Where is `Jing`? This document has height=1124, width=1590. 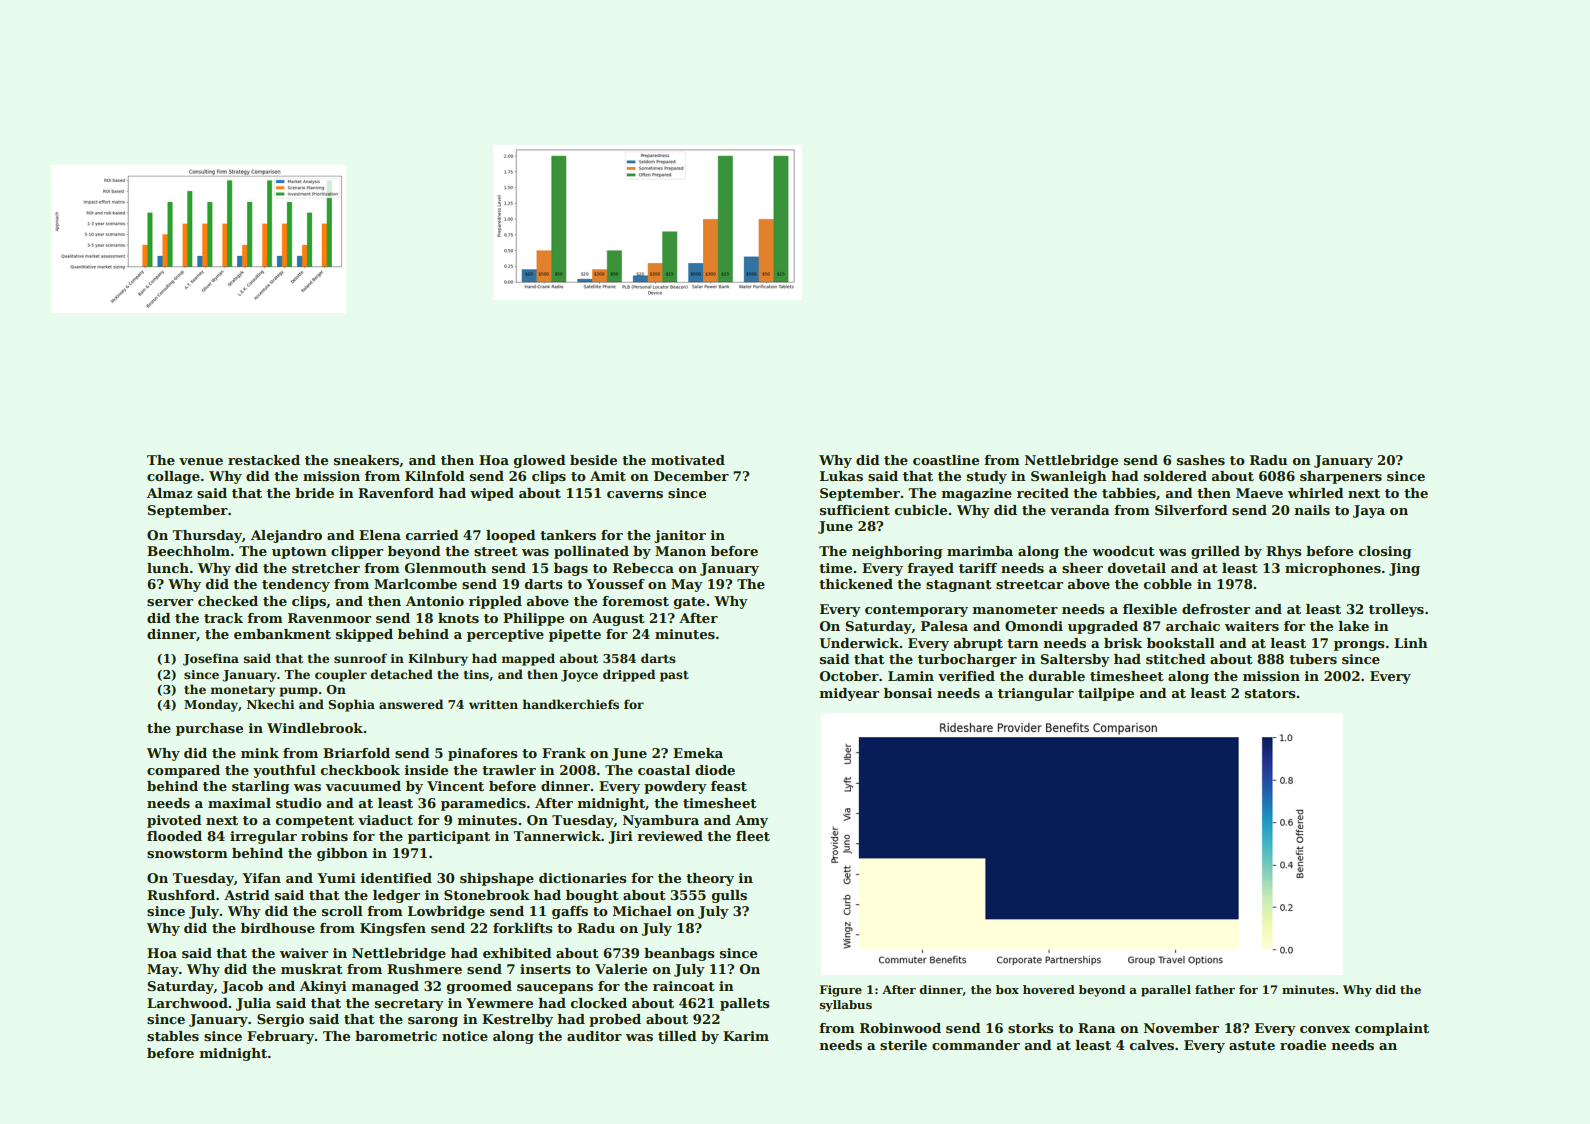 Jing is located at coordinates (1404, 569).
